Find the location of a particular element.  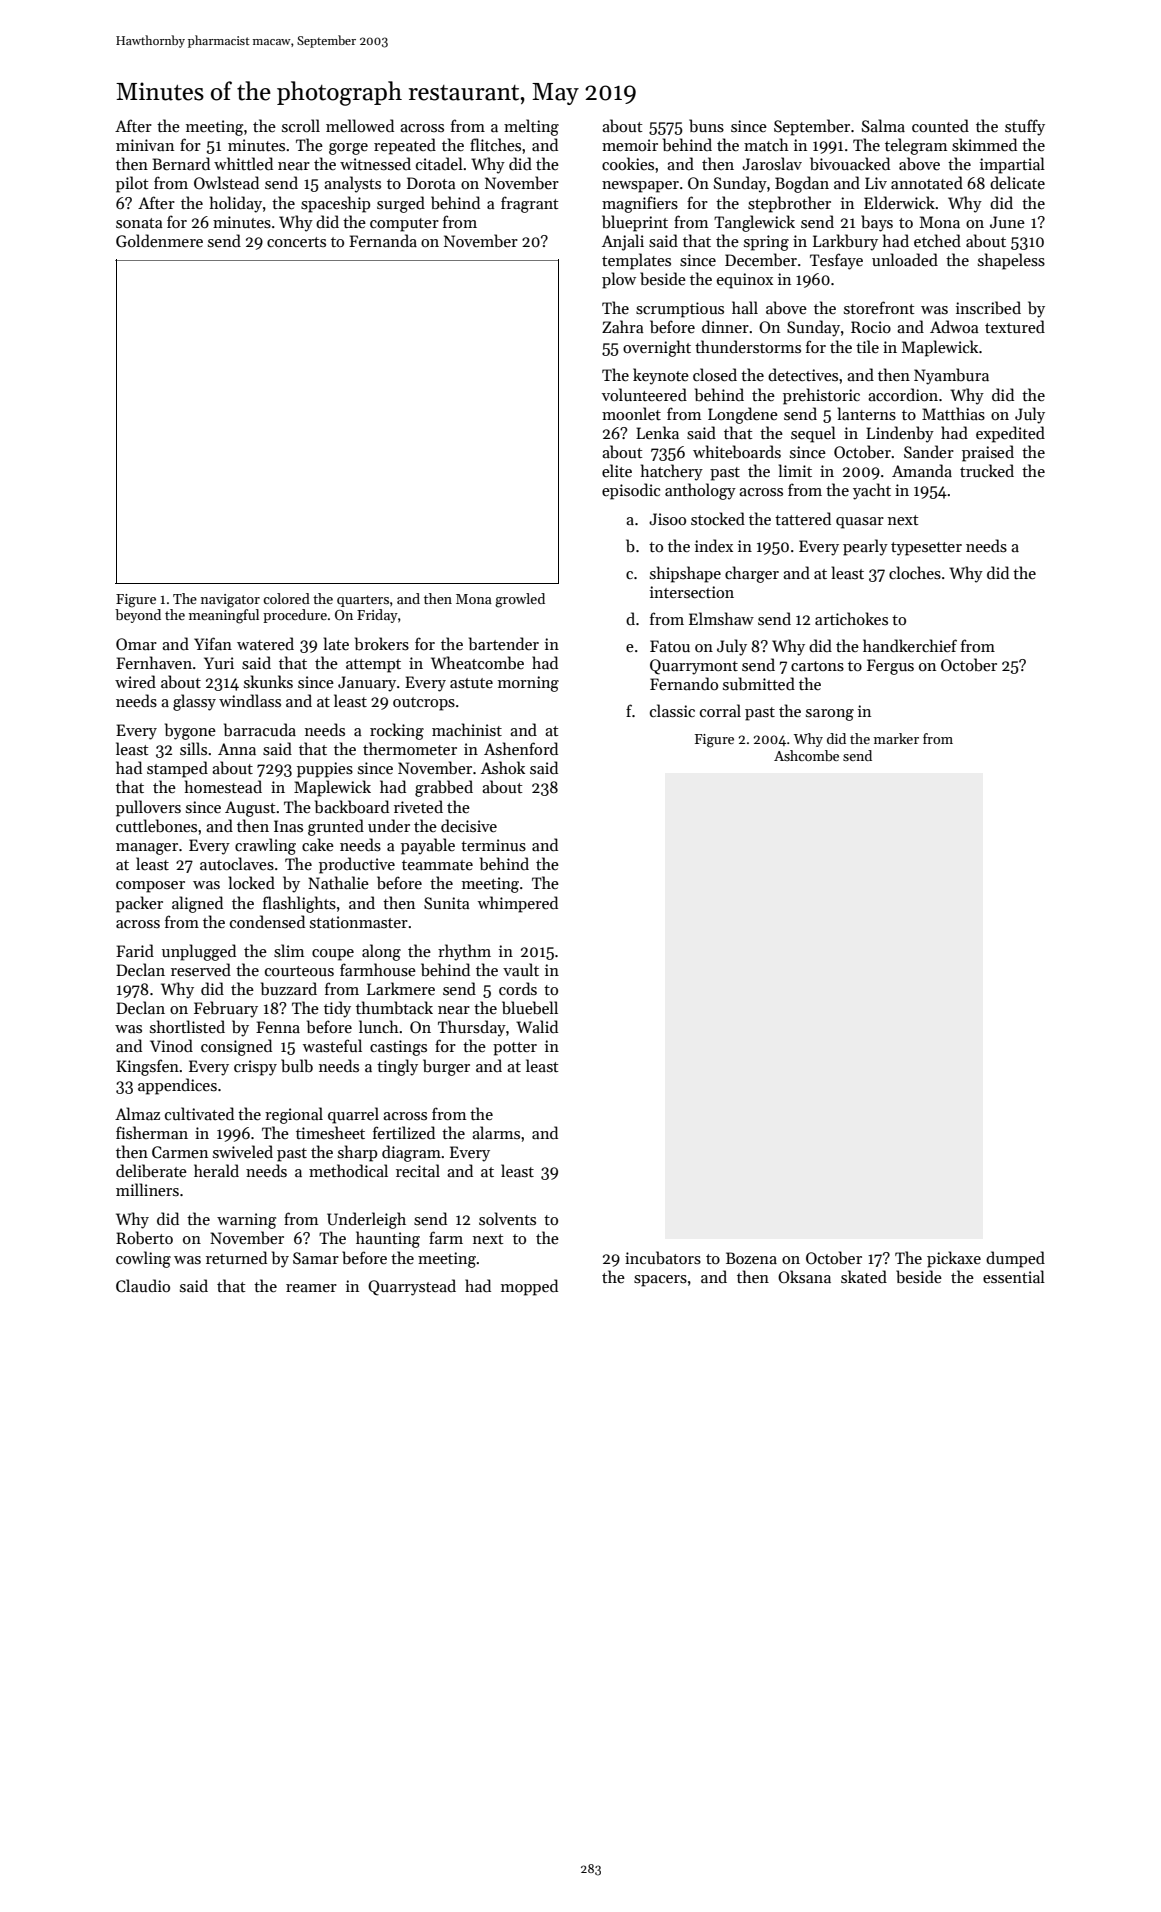

tattered is located at coordinates (803, 518).
